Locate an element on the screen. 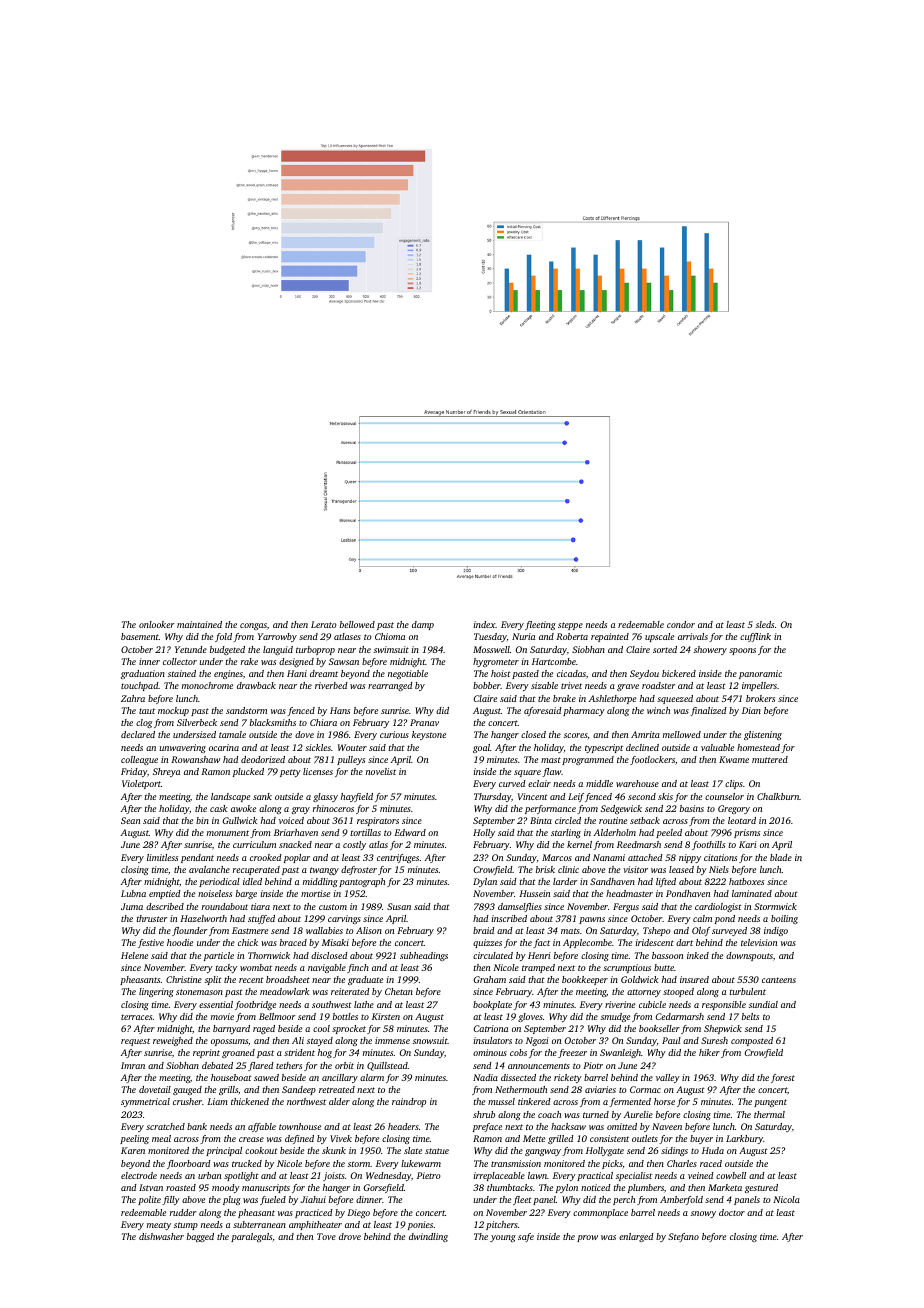  condor is located at coordinates (681, 624).
